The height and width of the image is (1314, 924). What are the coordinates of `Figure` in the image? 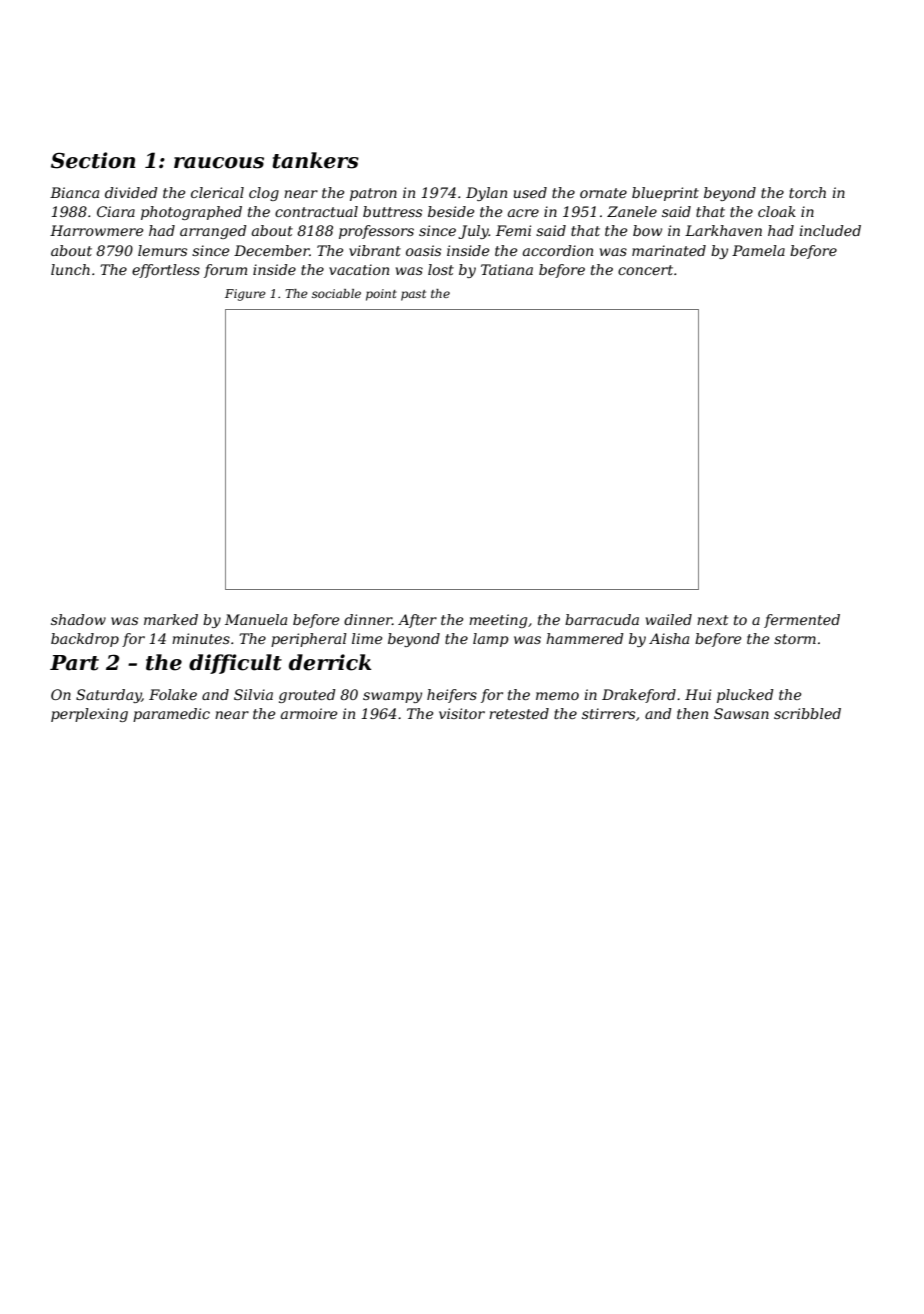 It's located at (245, 295).
